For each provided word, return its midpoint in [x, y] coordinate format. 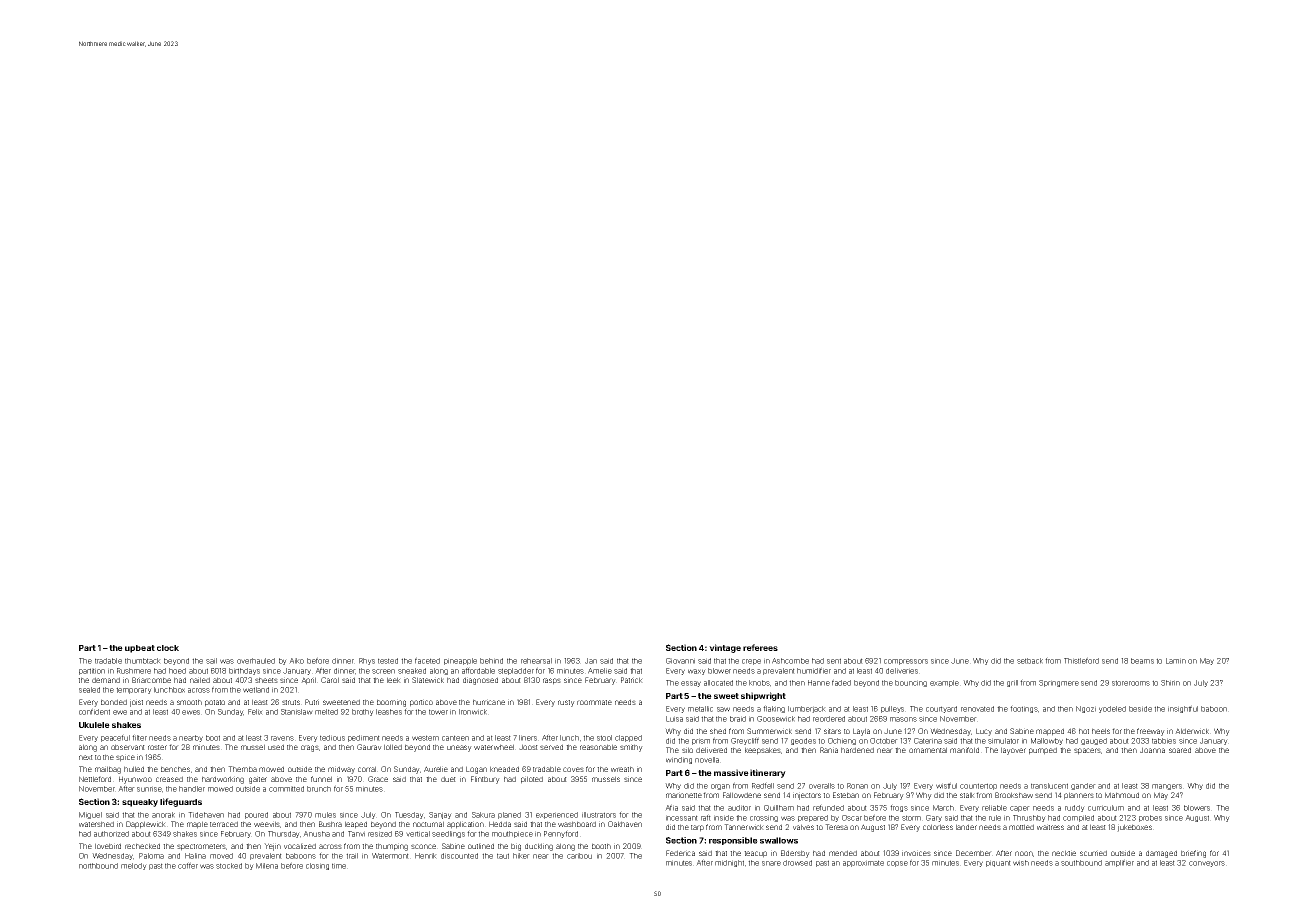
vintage [725, 648]
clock [168, 648]
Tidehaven [206, 815]
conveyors [1207, 864]
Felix [255, 712]
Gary [934, 818]
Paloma [151, 856]
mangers [1167, 787]
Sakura [483, 815]
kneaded [504, 769]
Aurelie [436, 769]
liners [528, 738]
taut [503, 856]
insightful [1183, 709]
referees [760, 647]
